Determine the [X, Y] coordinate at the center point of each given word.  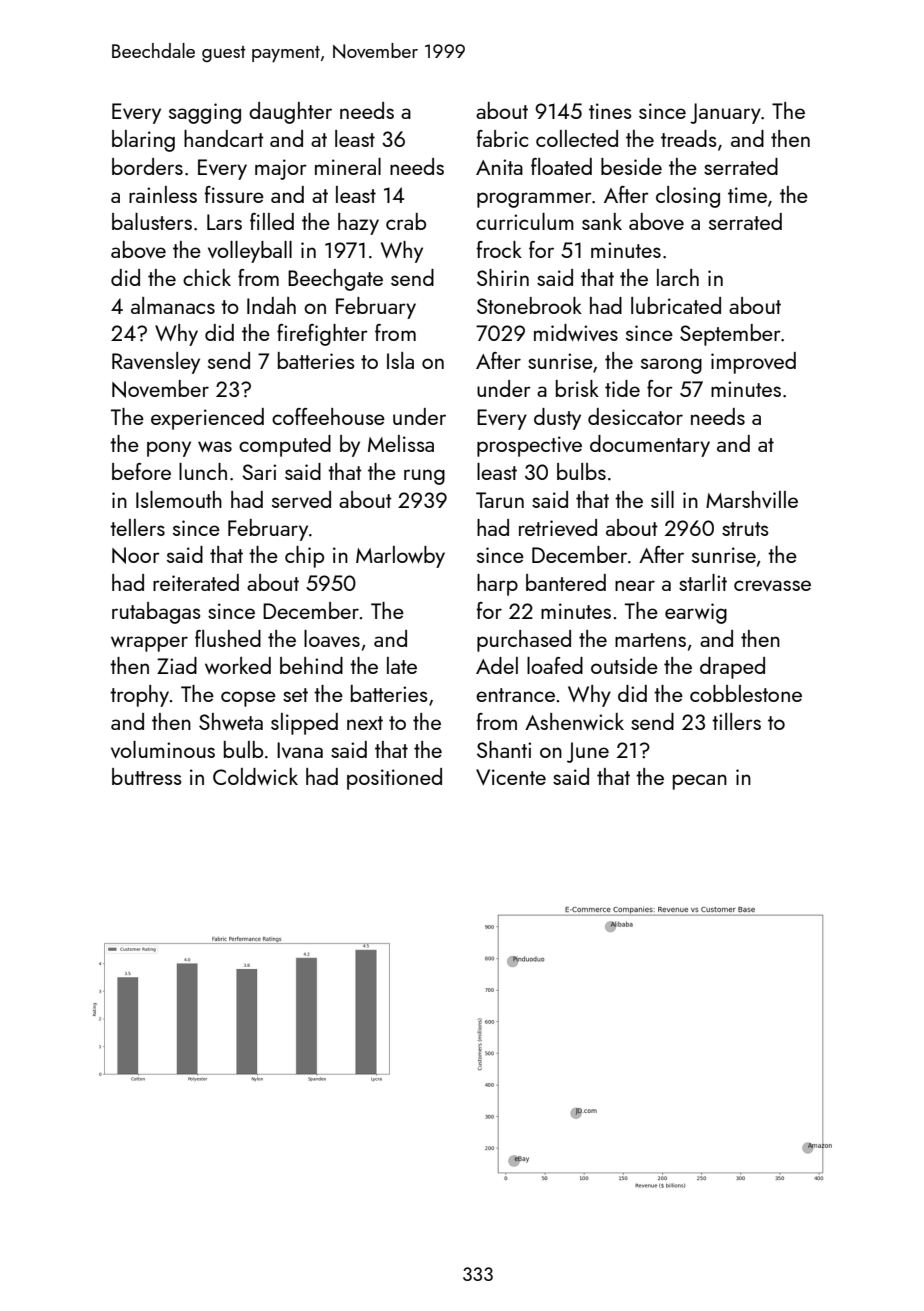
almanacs [173, 305]
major [281, 169]
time [747, 195]
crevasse [772, 585]
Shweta [231, 721]
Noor [136, 555]
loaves [332, 638]
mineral [348, 166]
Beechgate [335, 280]
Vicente [511, 777]
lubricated [676, 305]
